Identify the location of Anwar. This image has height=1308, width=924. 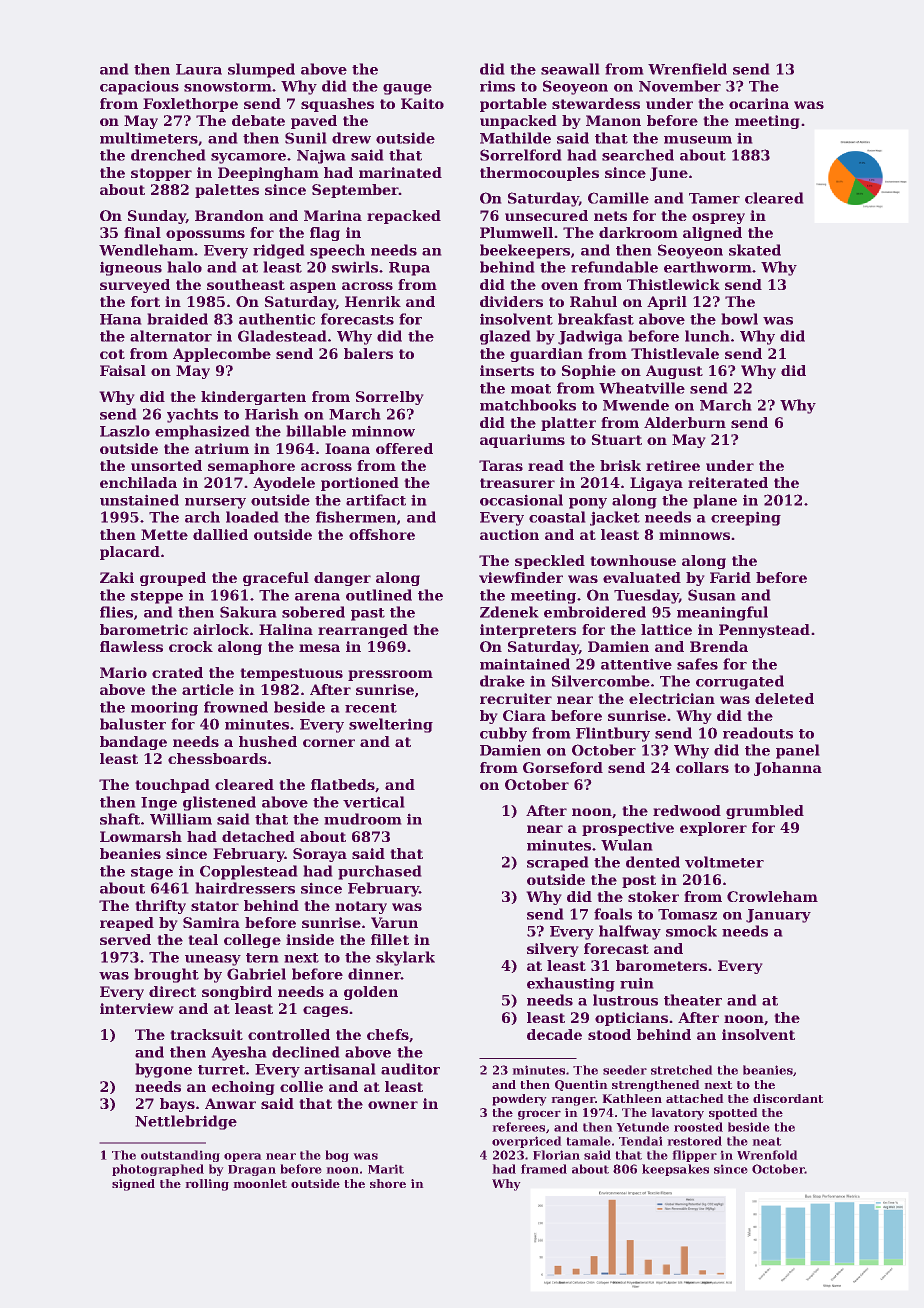
(230, 1103).
